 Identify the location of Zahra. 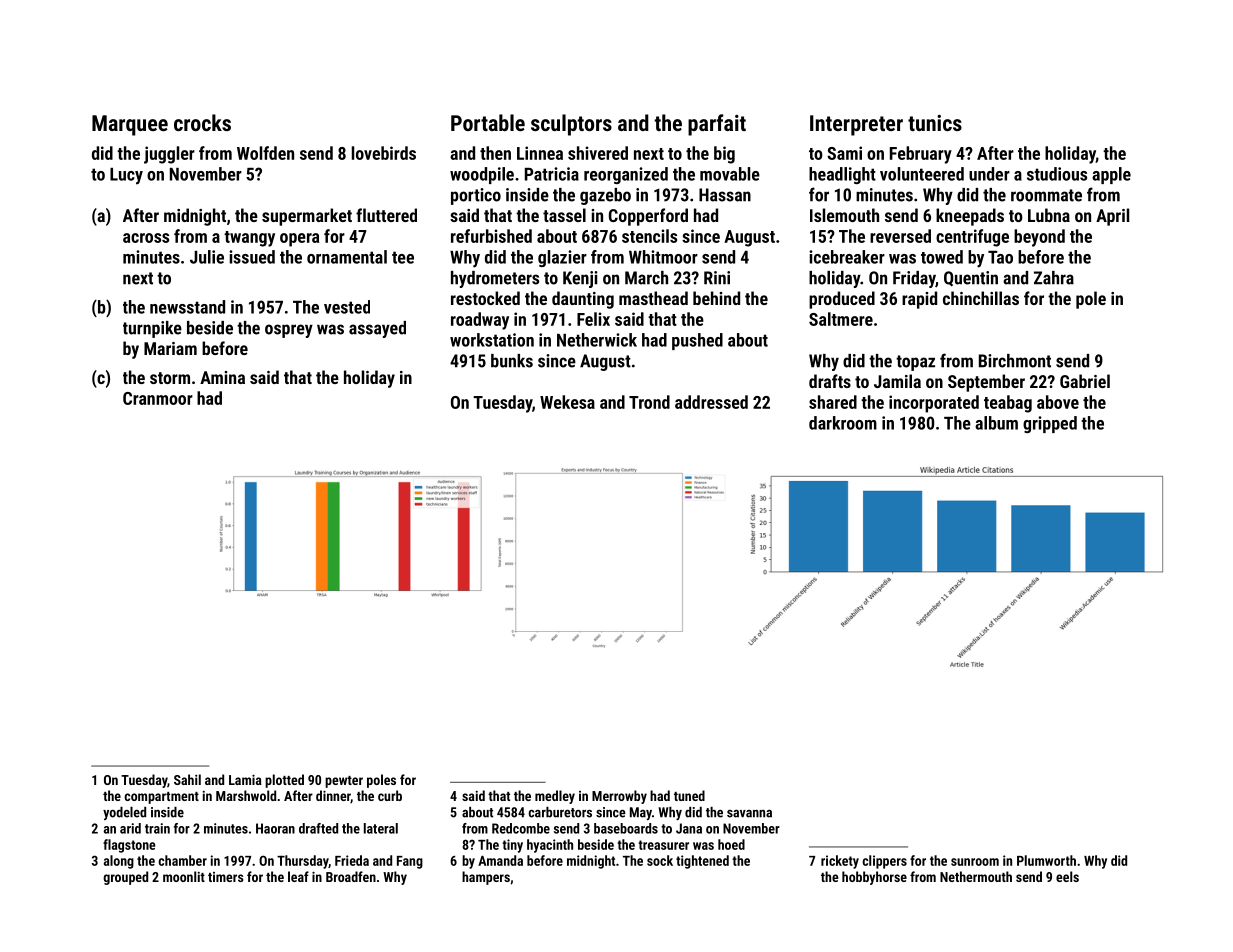
(1054, 278).
